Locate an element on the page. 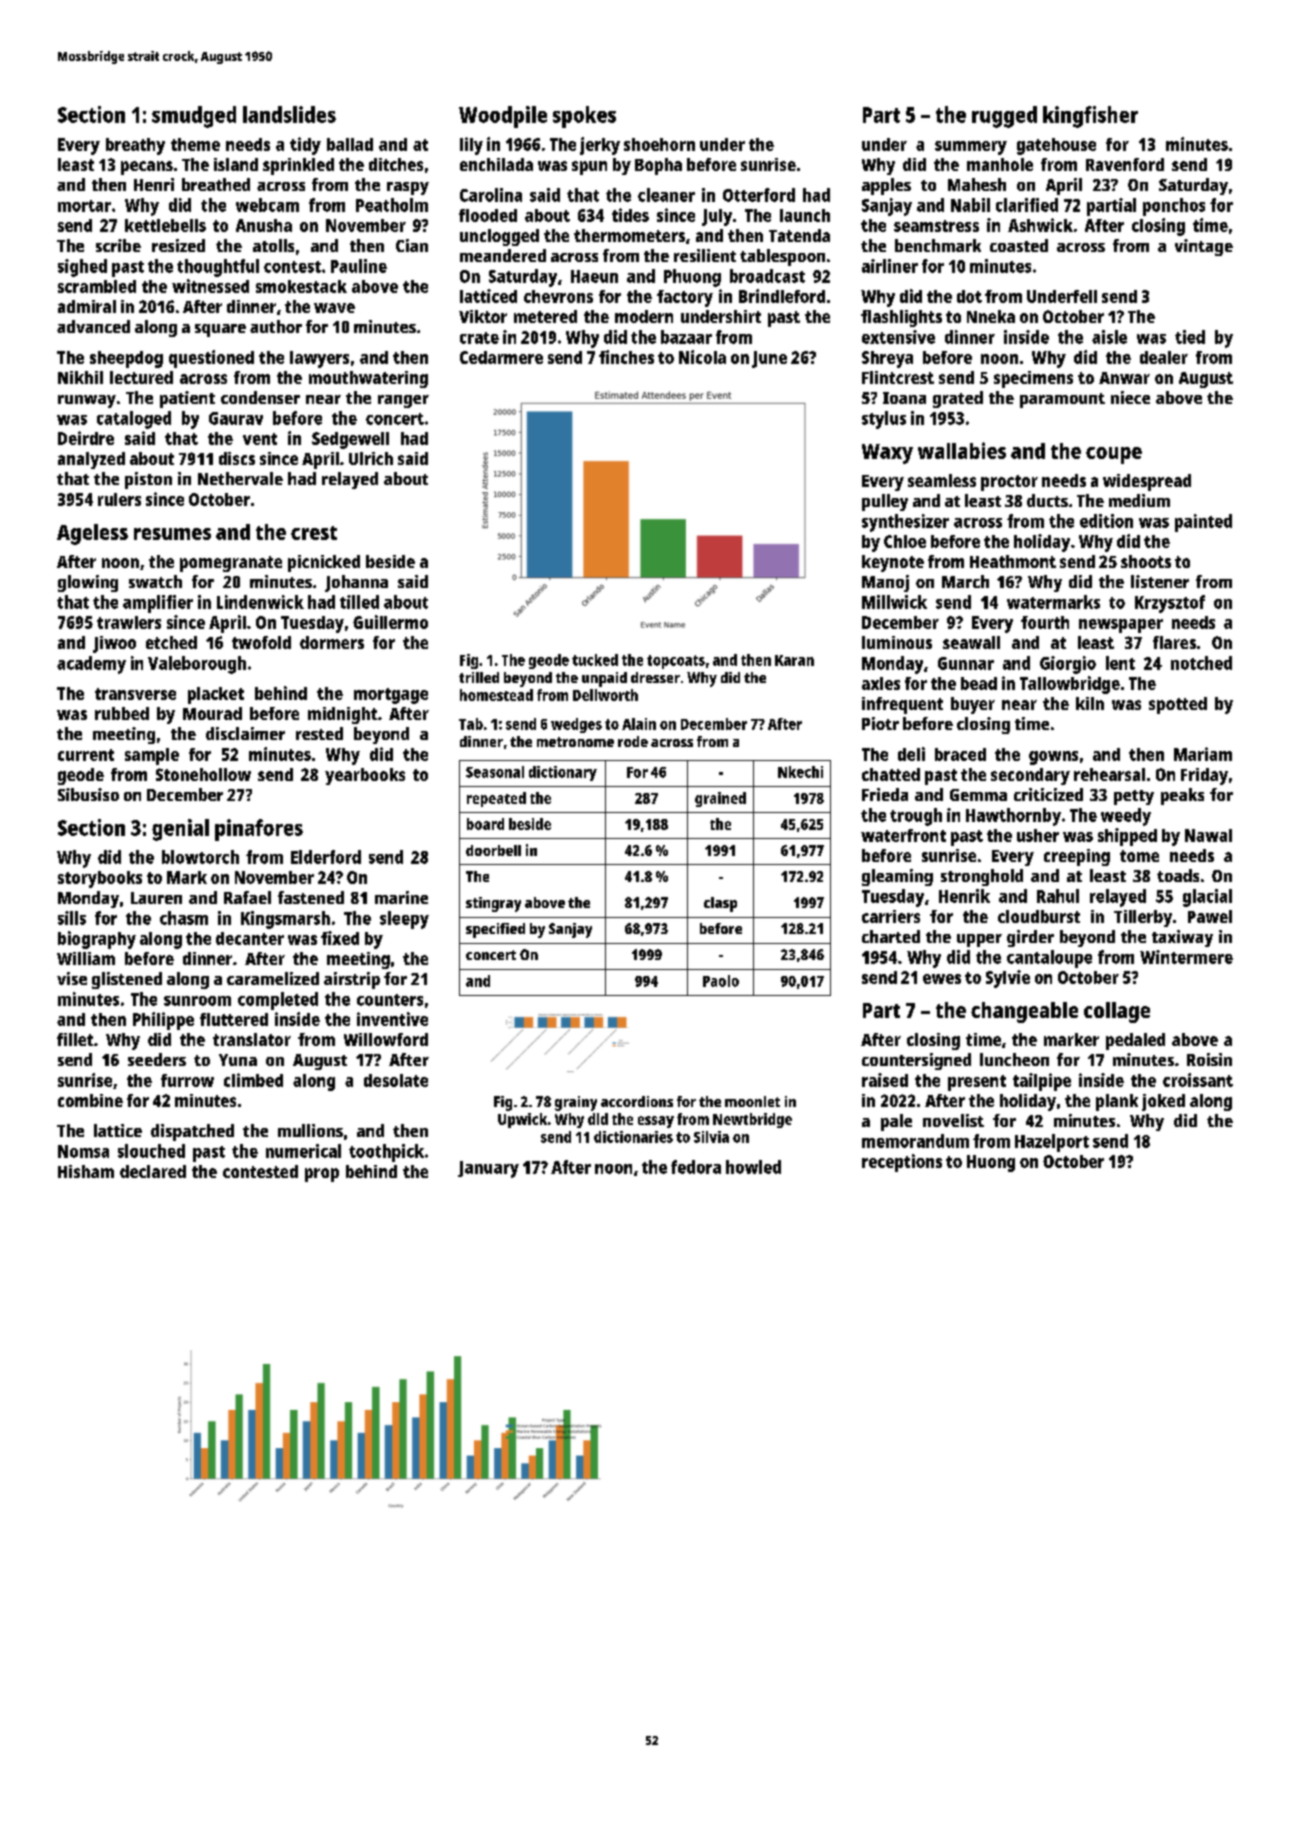 This page has width=1290, height=1824. seamless is located at coordinates (942, 480).
